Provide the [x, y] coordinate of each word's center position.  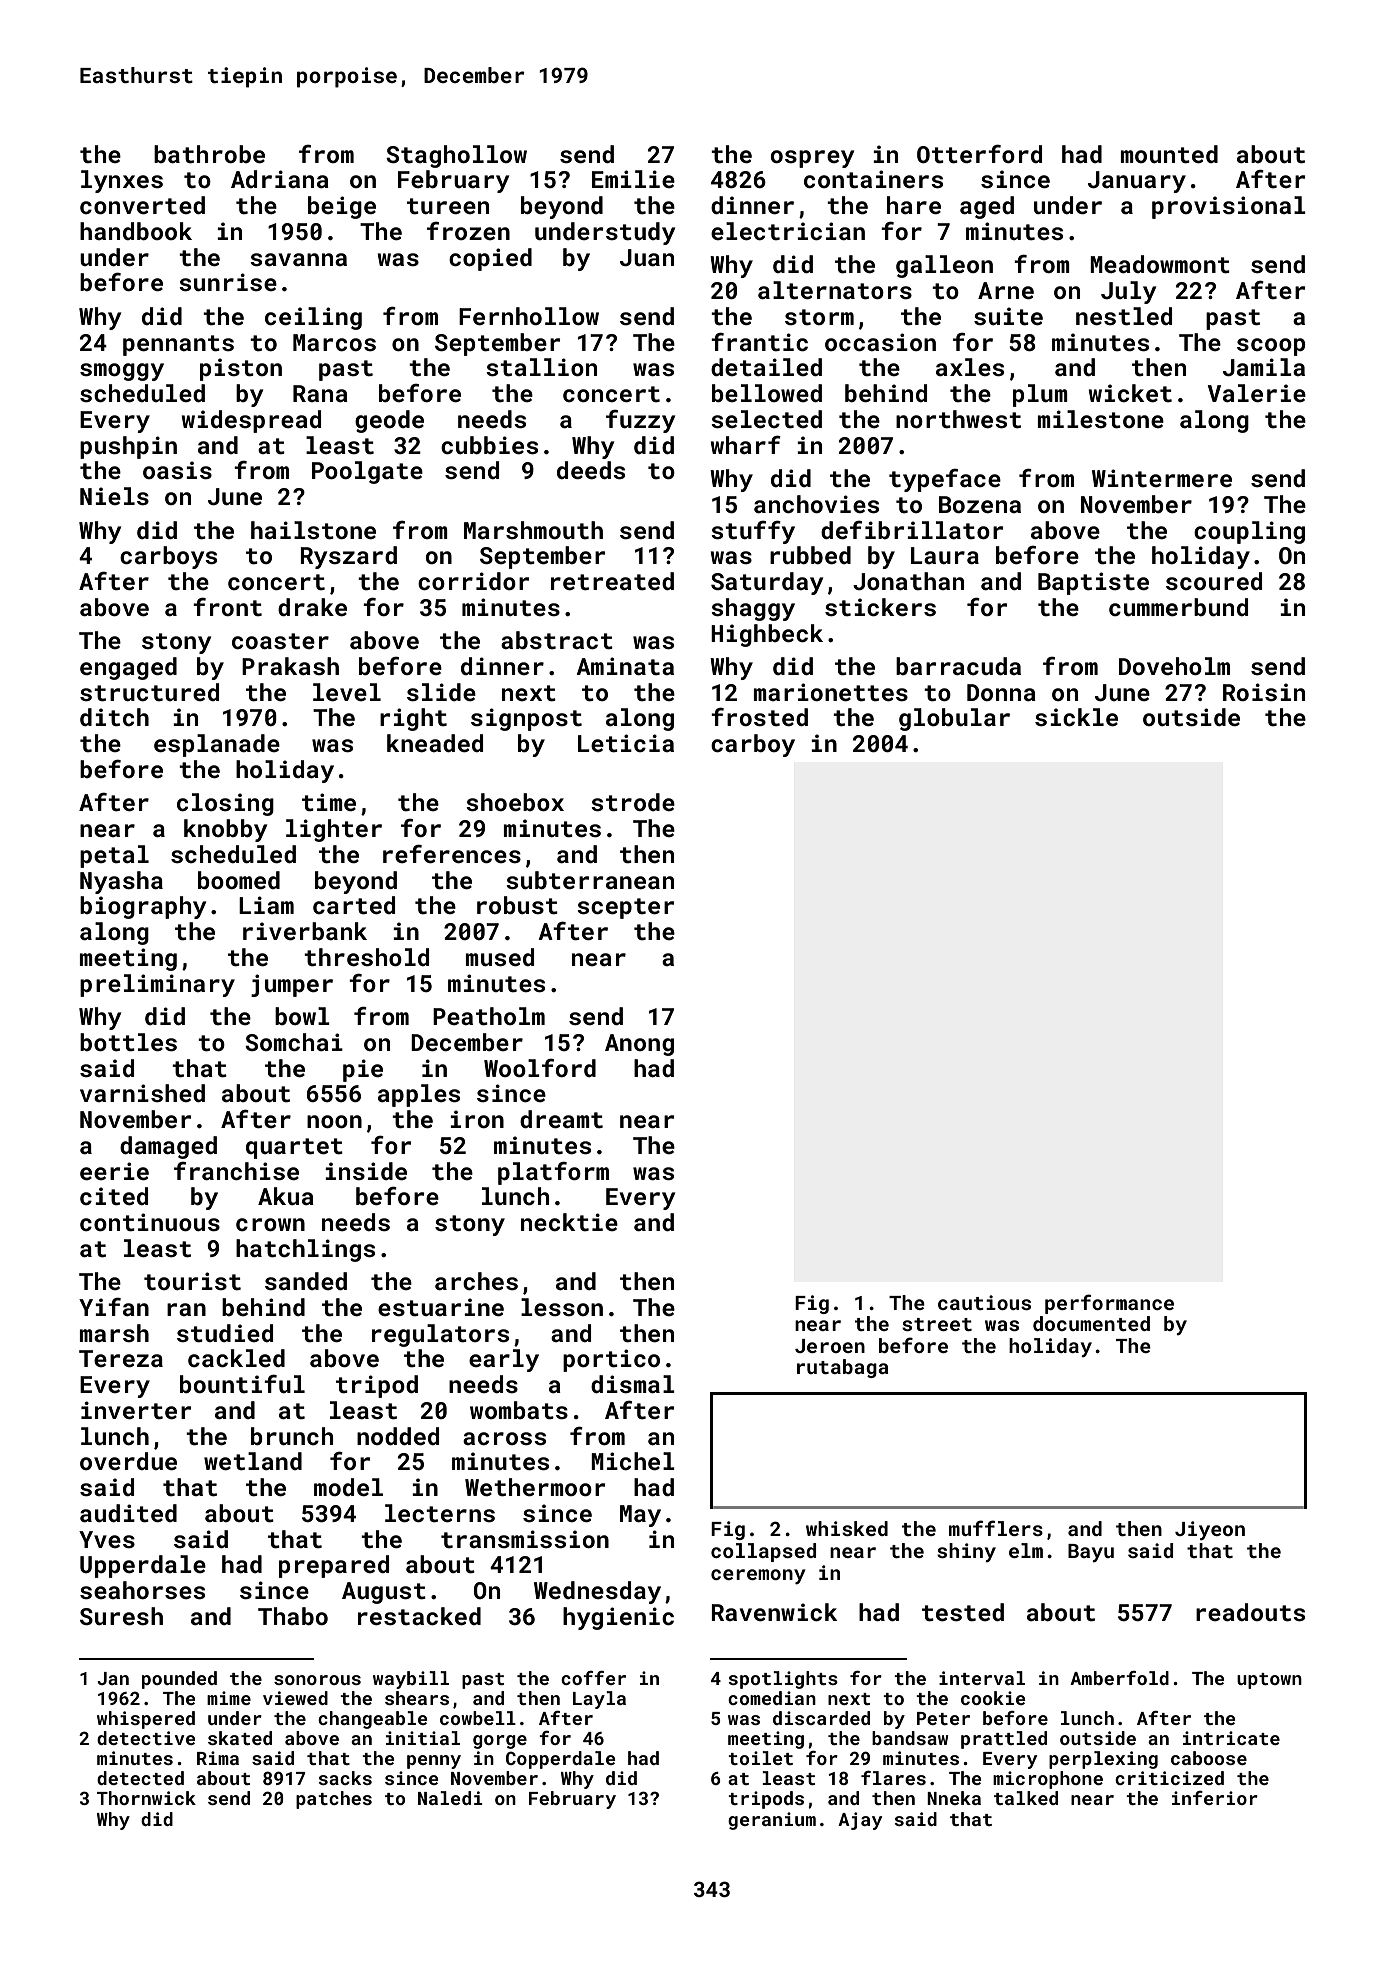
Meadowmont [1160, 264]
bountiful [242, 1384]
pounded [179, 1680]
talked [1026, 1798]
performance [1109, 1304]
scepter [625, 908]
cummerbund [1178, 607]
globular [954, 719]
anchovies [816, 504]
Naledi [450, 1798]
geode [389, 421]
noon [334, 1121]
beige [342, 207]
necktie [569, 1222]
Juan [647, 257]
